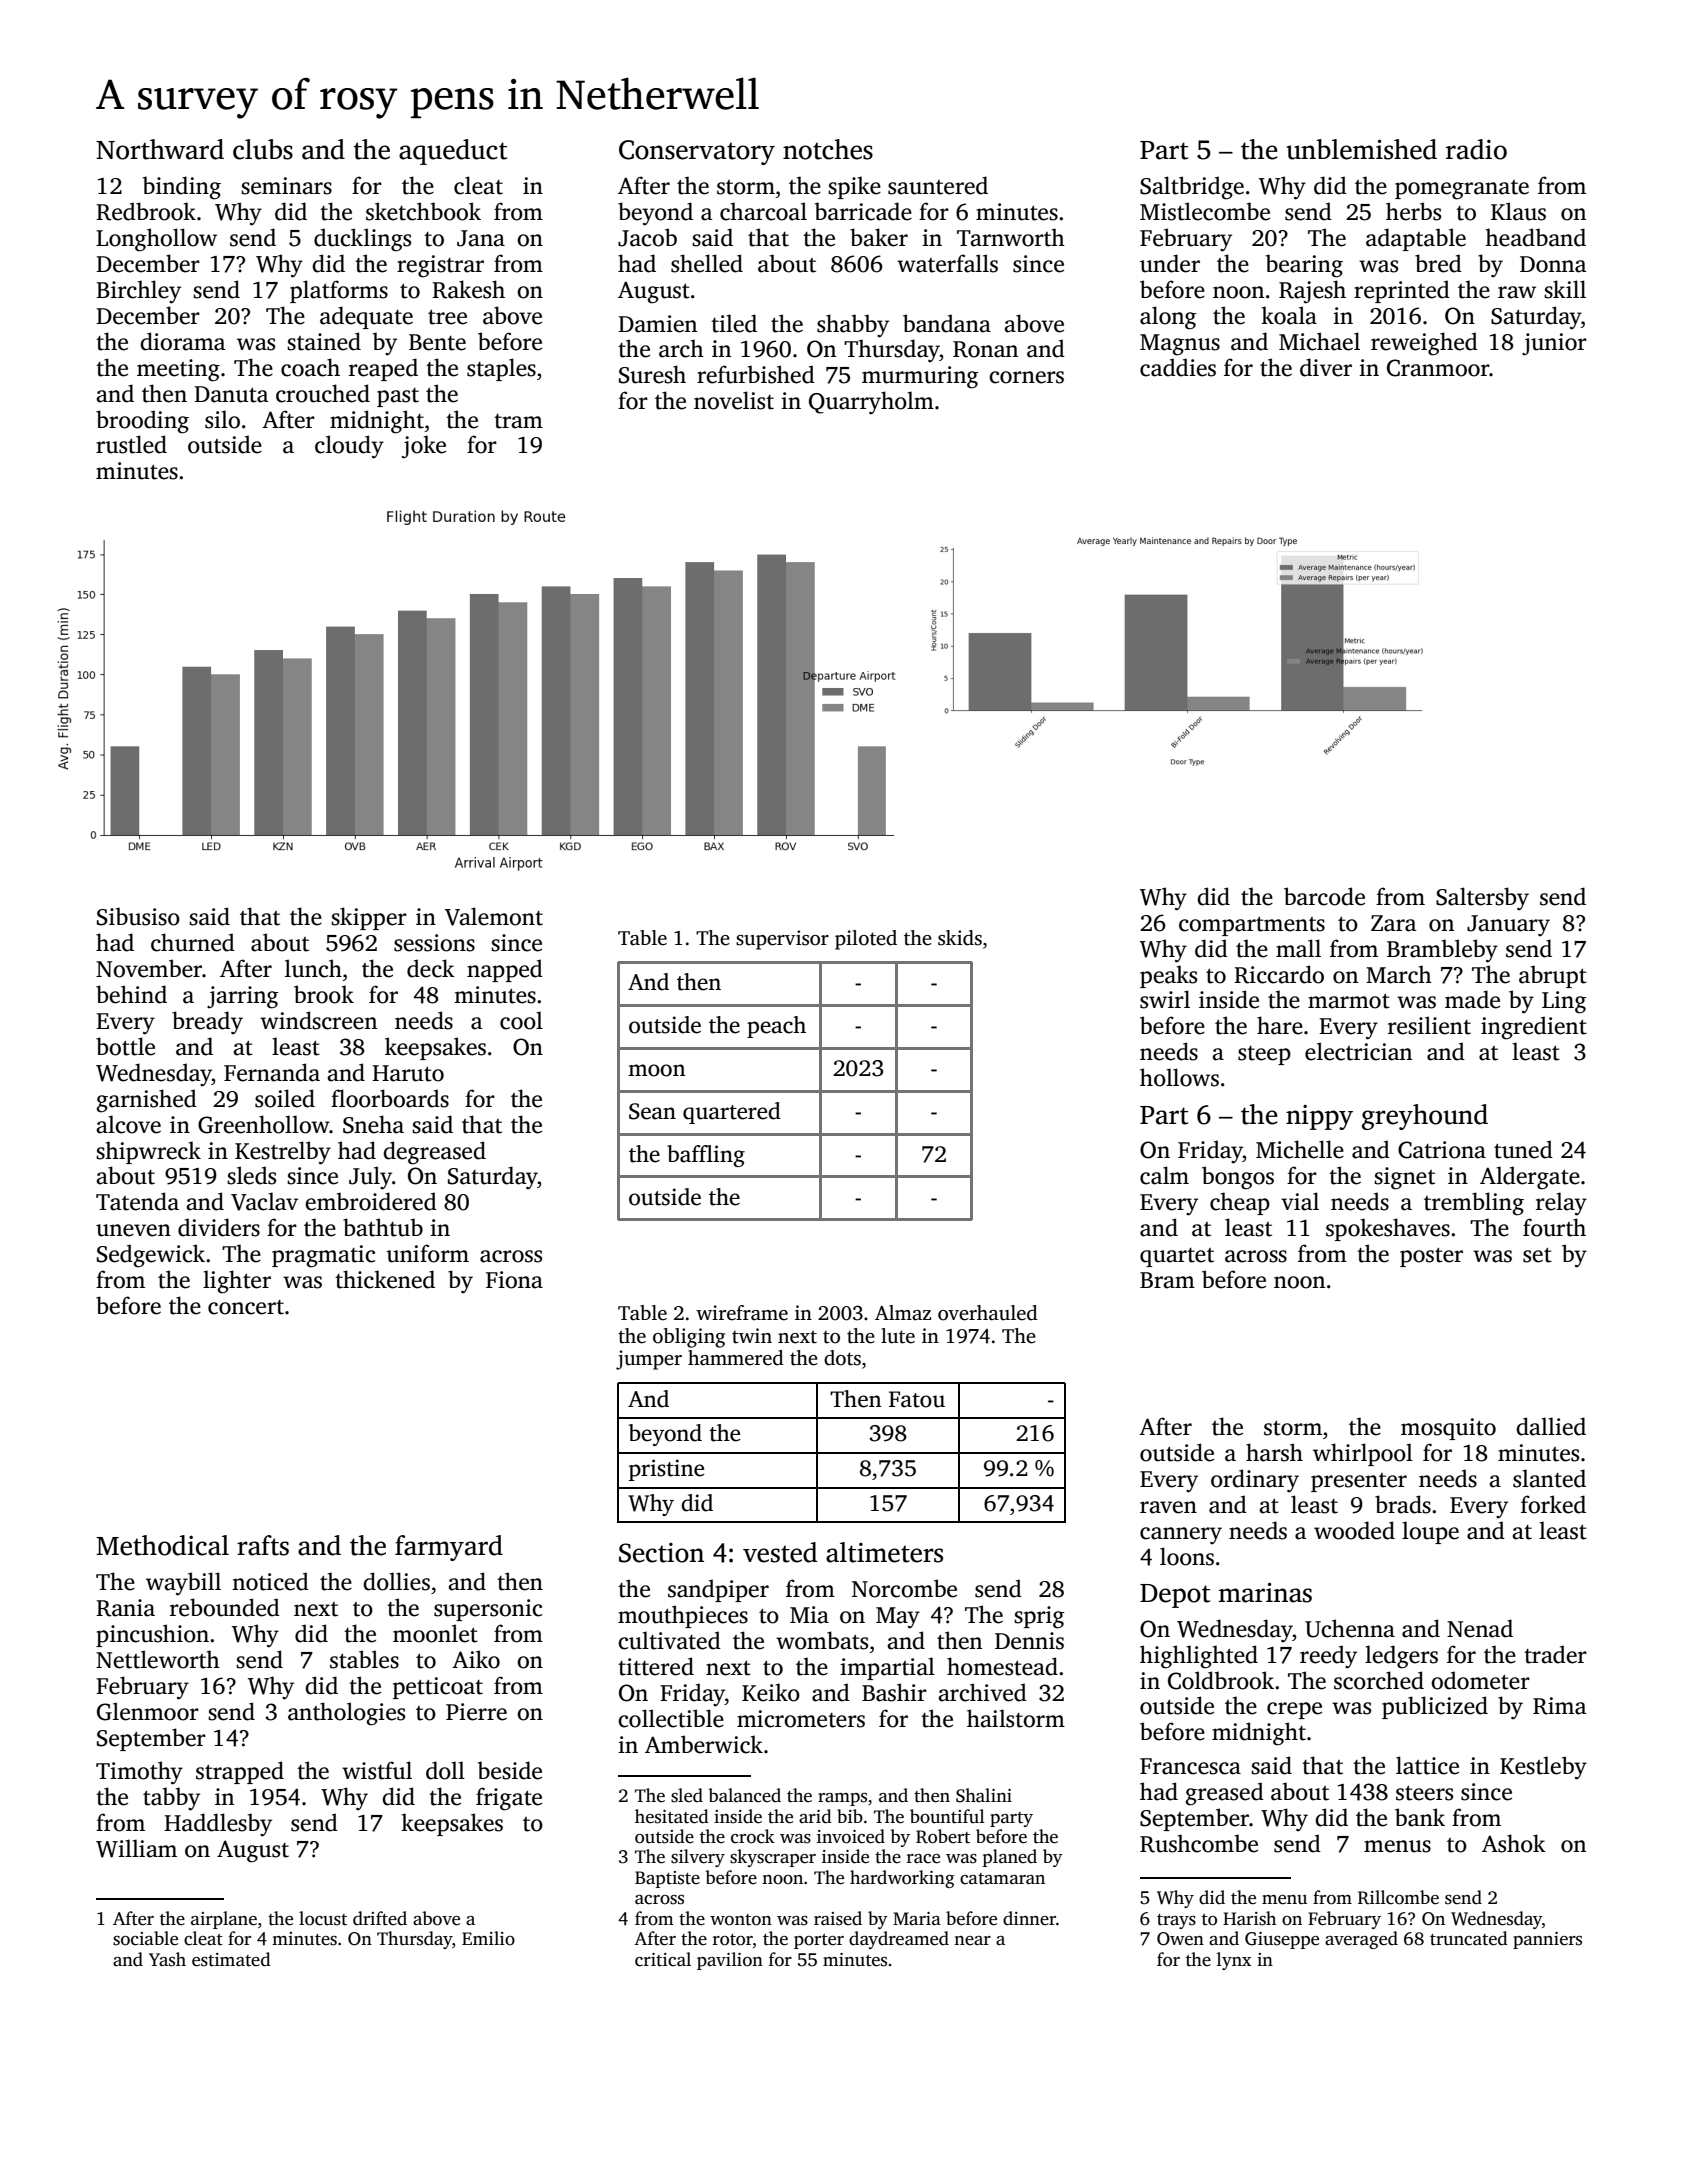  Describe the element at coordinates (167, 1959) in the screenshot. I see `Yash` at that location.
